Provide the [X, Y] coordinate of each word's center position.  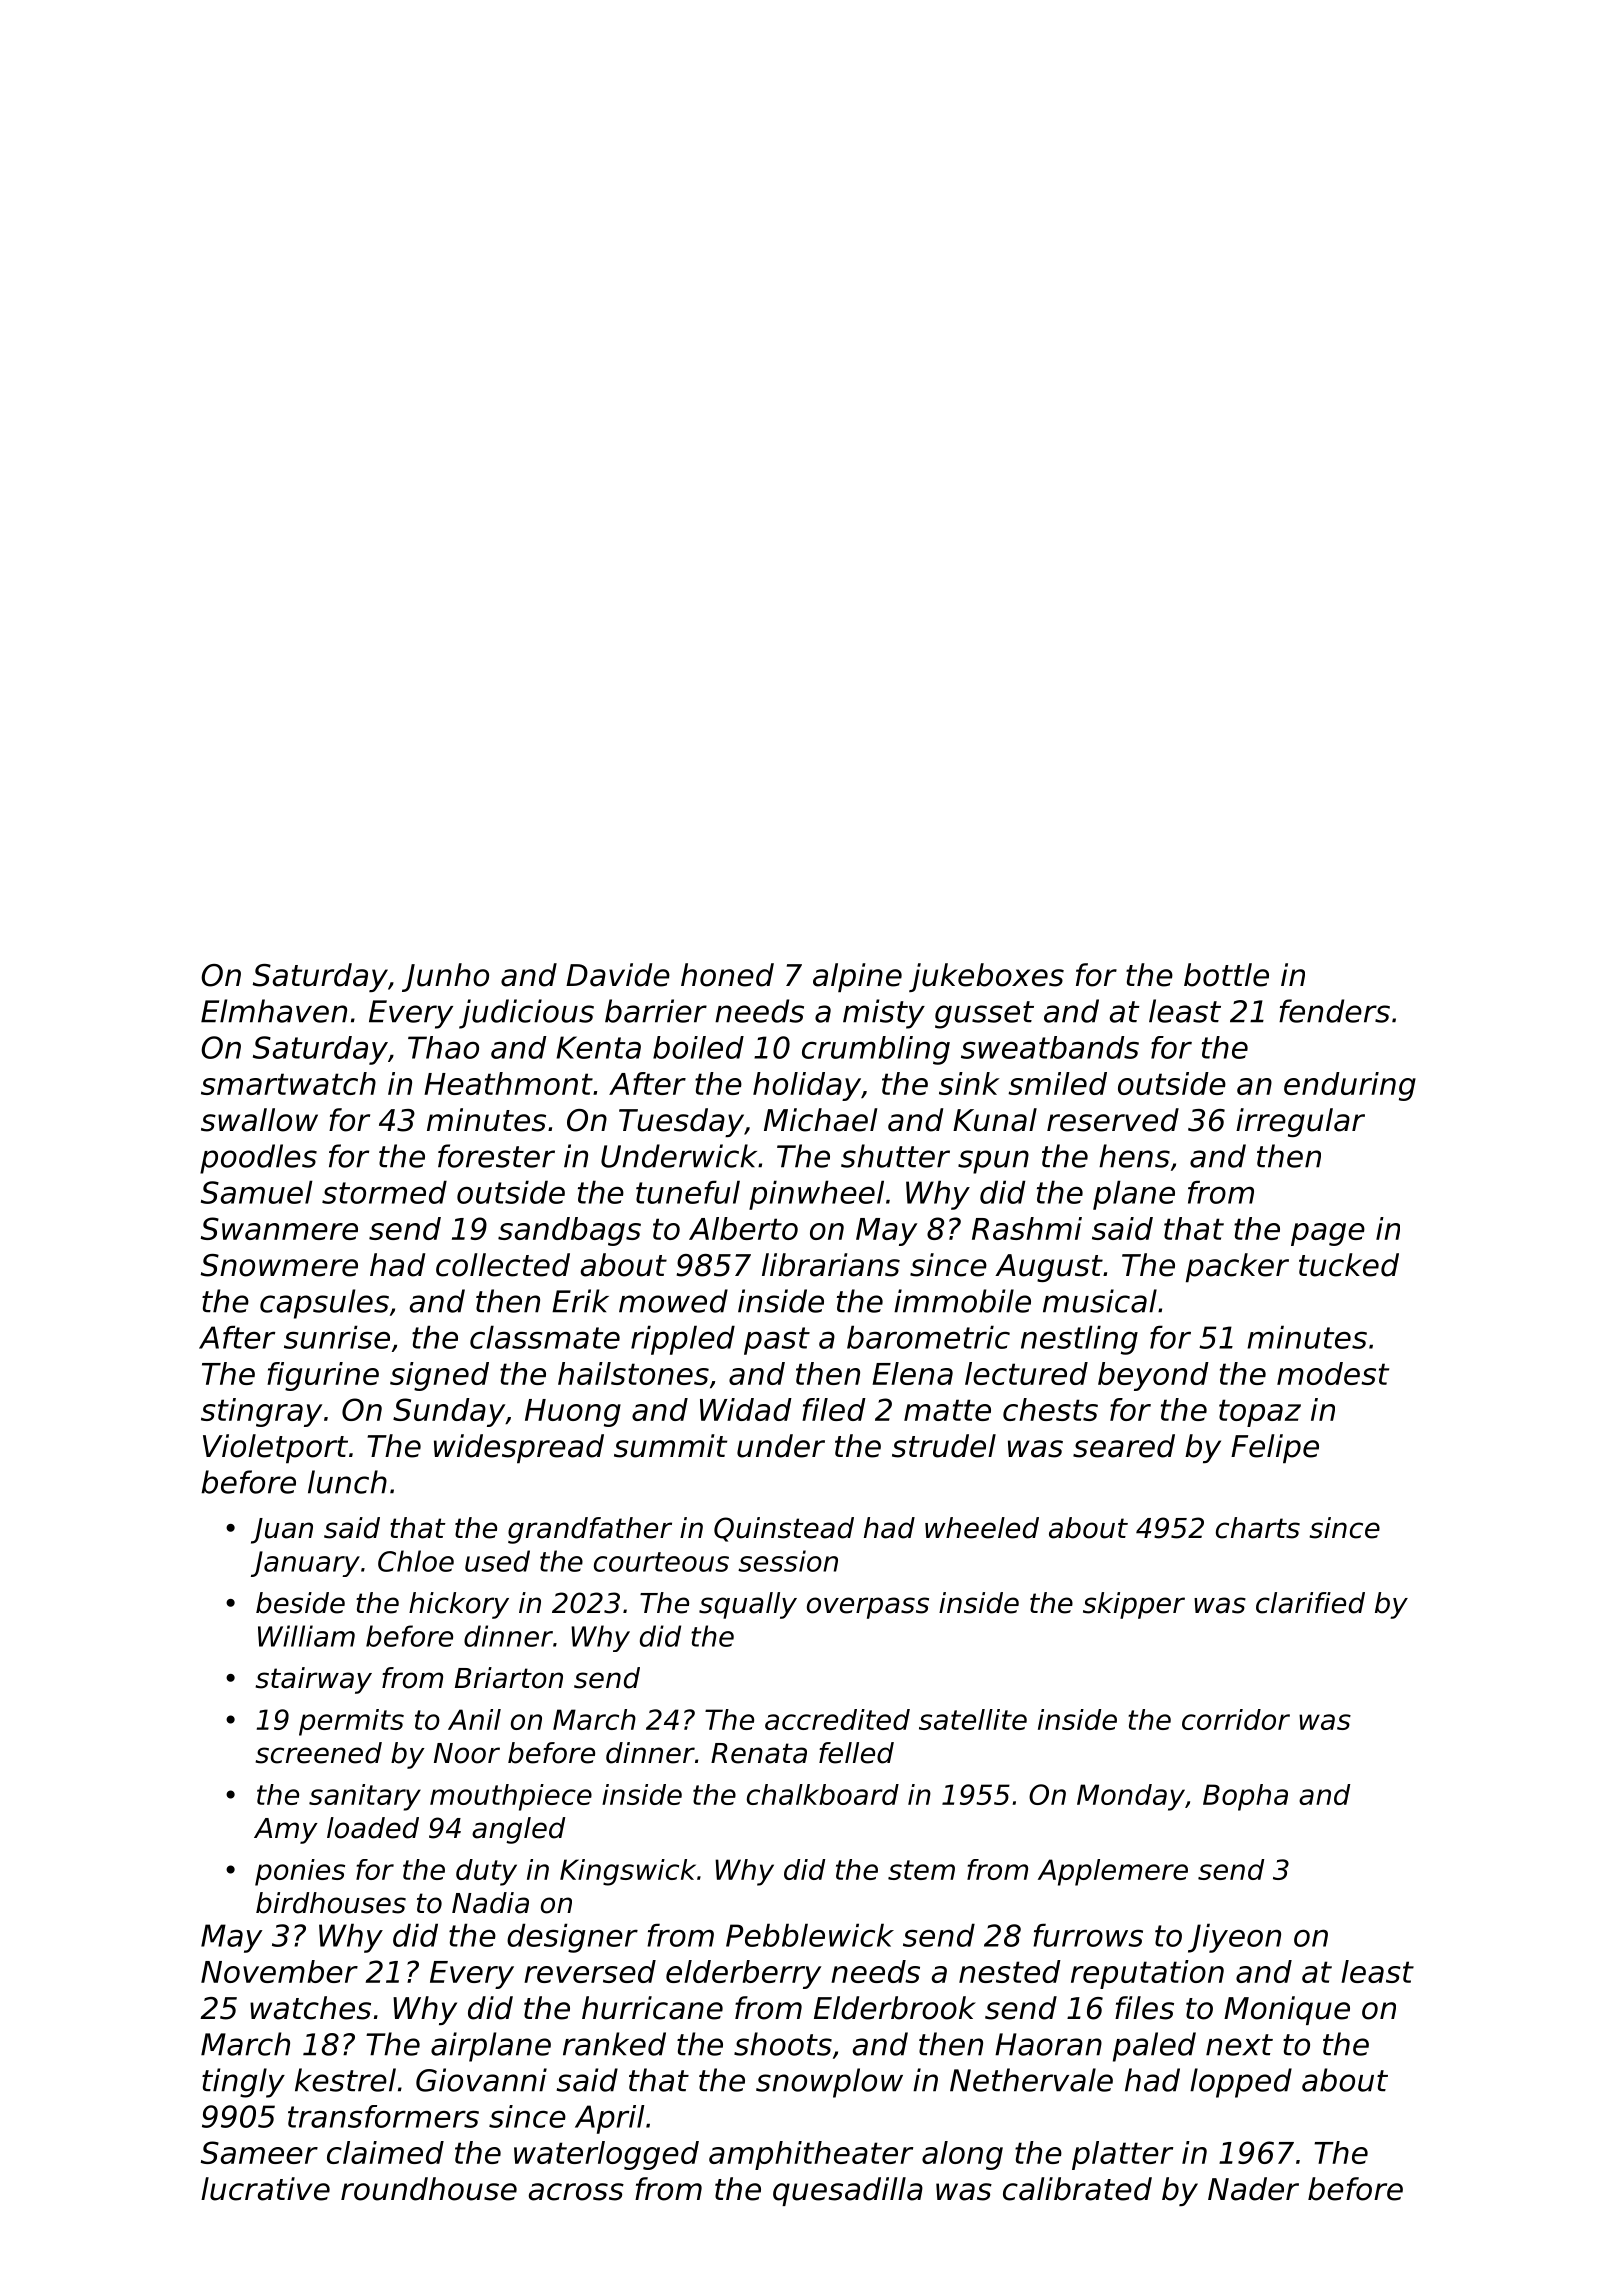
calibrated [1077, 2189]
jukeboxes [986, 977]
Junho [445, 977]
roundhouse [429, 2189]
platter [1122, 2155]
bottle [1226, 975]
